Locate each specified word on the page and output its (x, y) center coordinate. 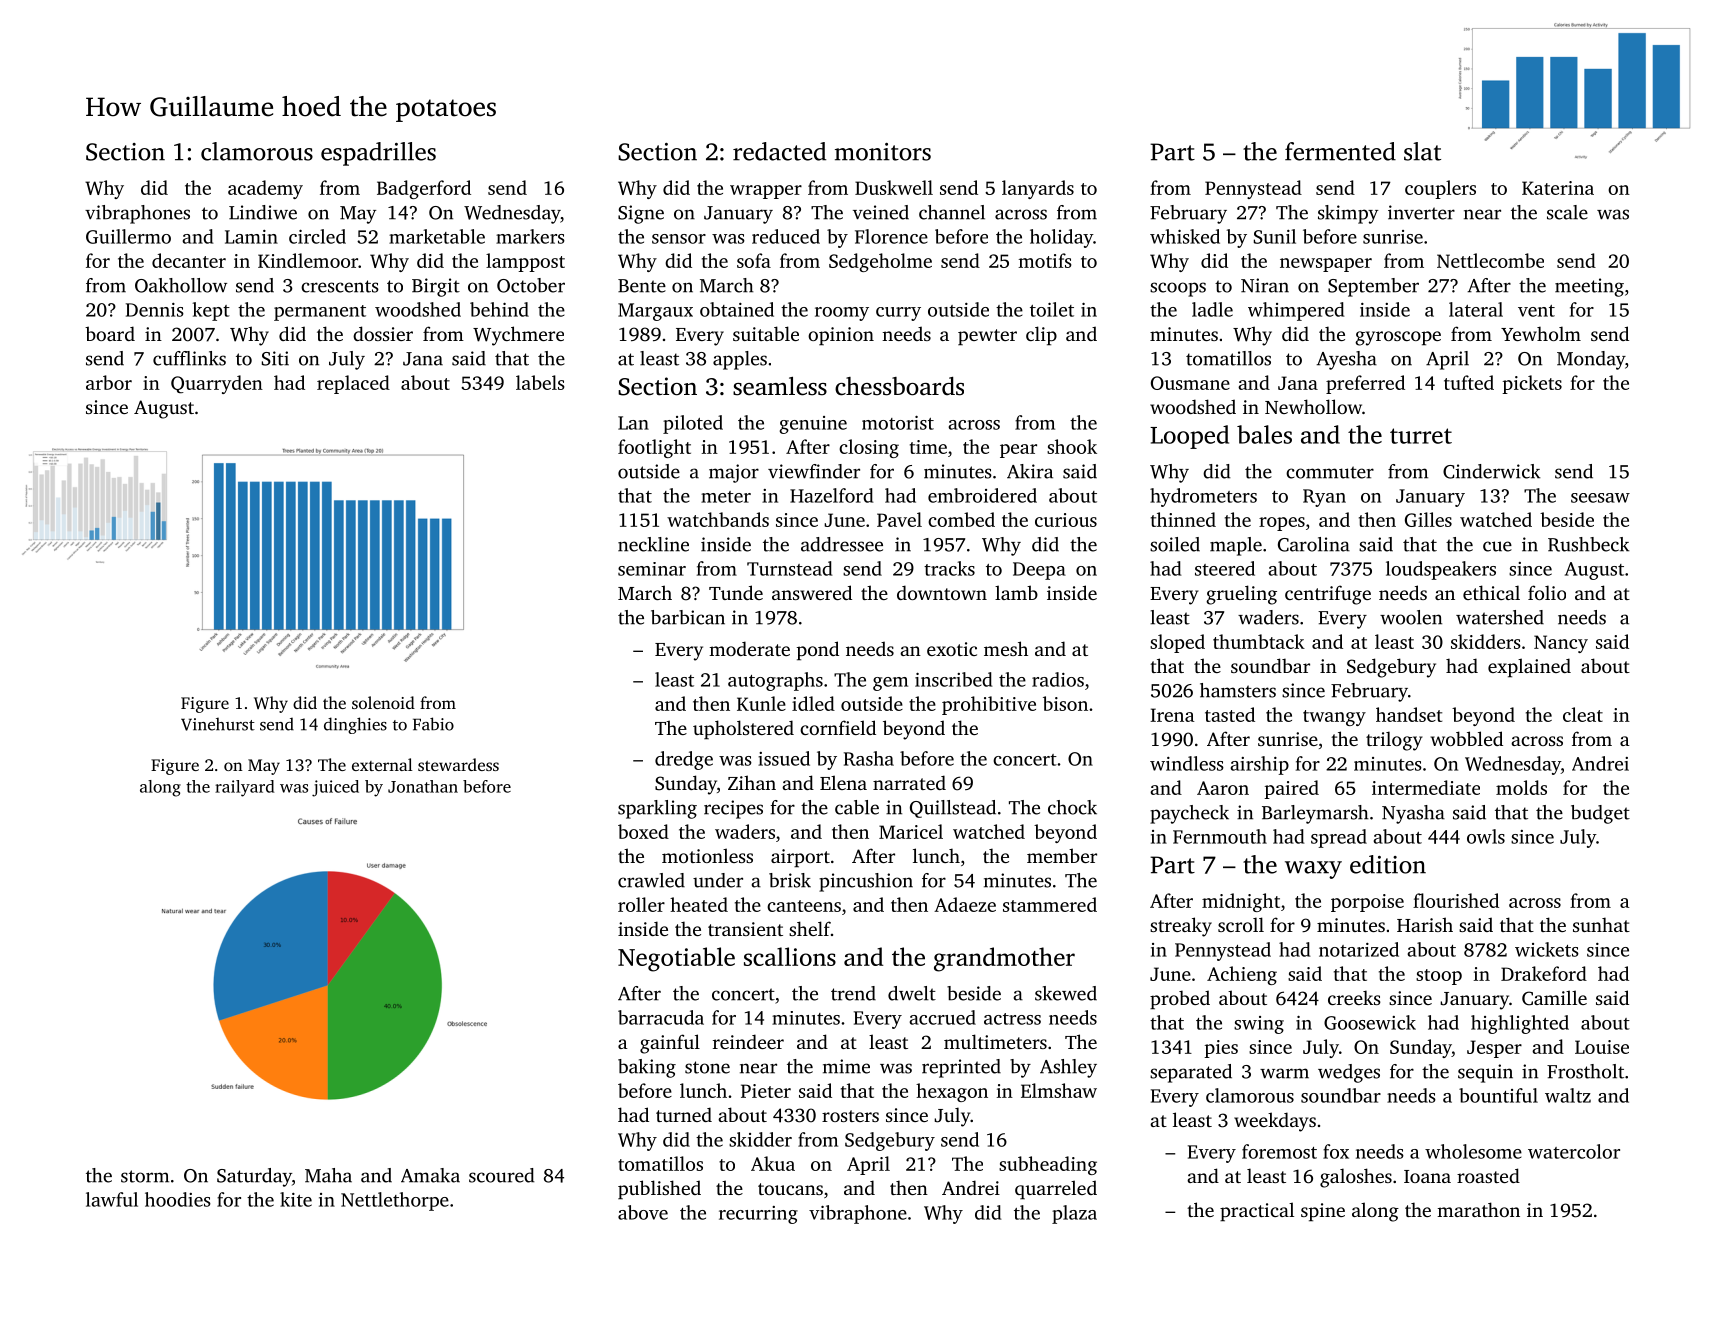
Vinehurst (218, 724)
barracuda (661, 1017)
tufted (1469, 382)
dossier (383, 333)
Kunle (761, 703)
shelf (810, 928)
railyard (244, 788)
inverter (1421, 212)
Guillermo (128, 236)
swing (1259, 1025)
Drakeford (1544, 973)
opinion (841, 336)
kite (296, 1199)
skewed (1066, 993)
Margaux (655, 312)
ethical (1491, 592)
